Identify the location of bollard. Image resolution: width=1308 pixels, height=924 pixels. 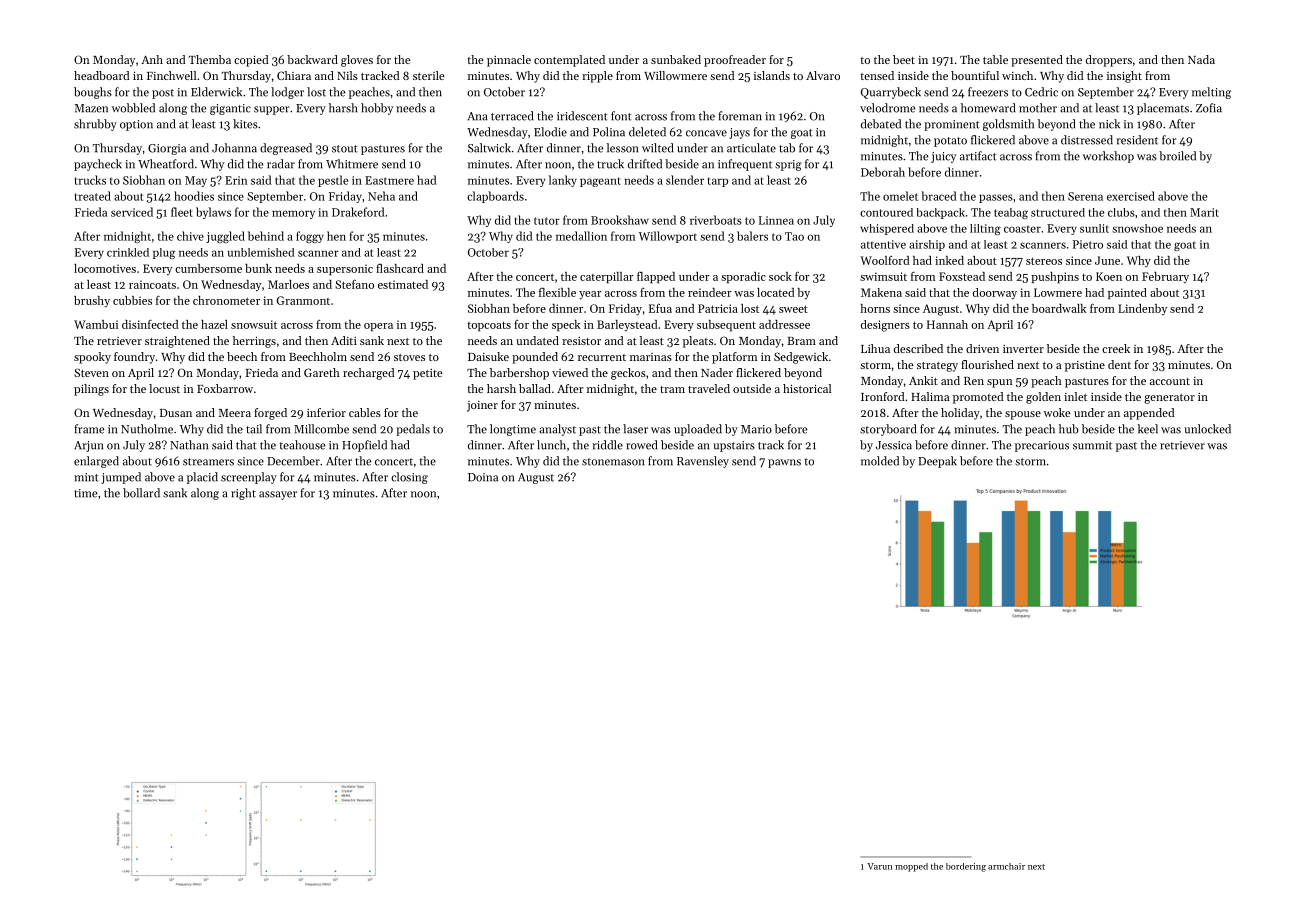
(141, 493).
